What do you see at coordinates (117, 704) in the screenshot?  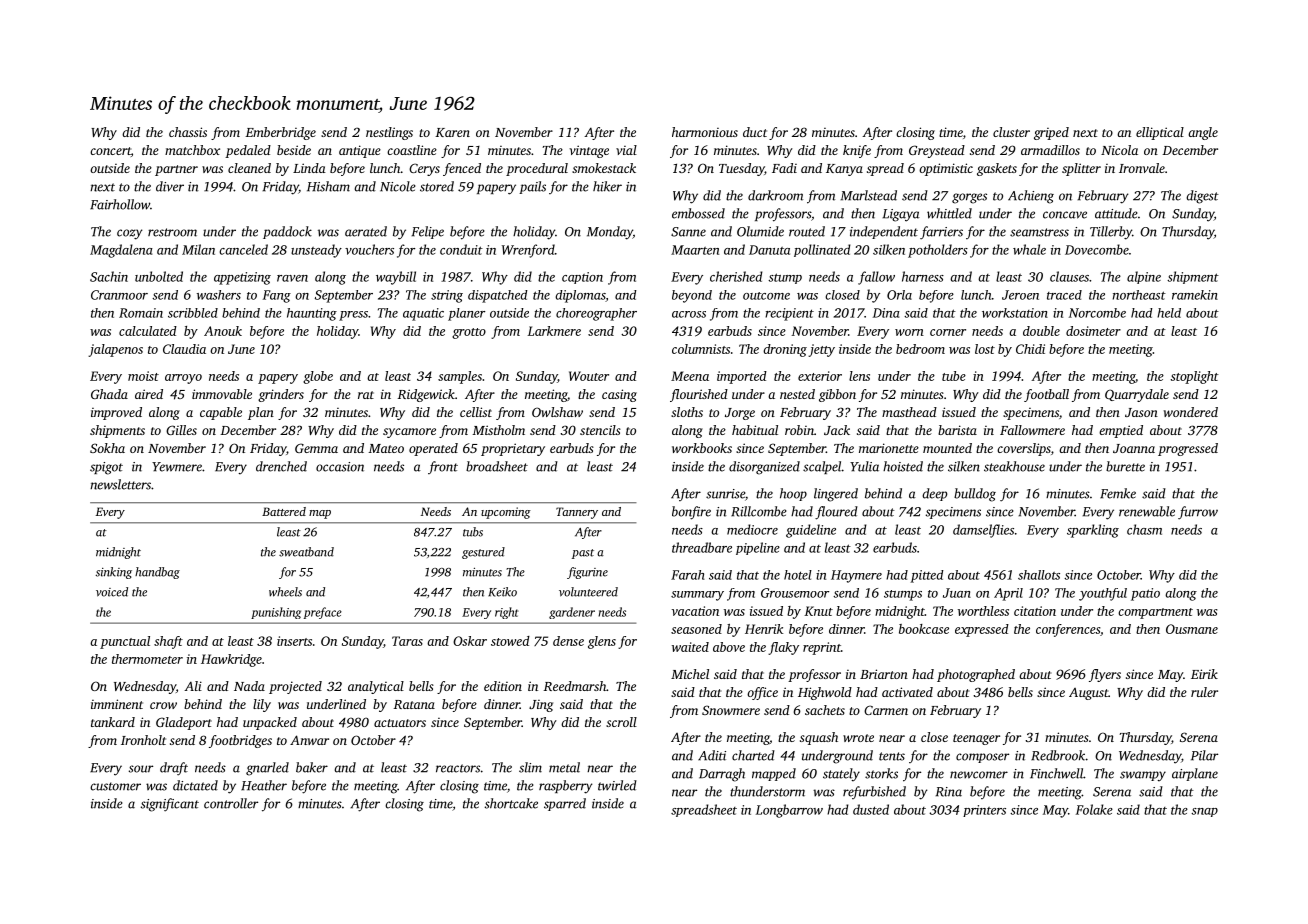 I see `imminent` at bounding box center [117, 704].
